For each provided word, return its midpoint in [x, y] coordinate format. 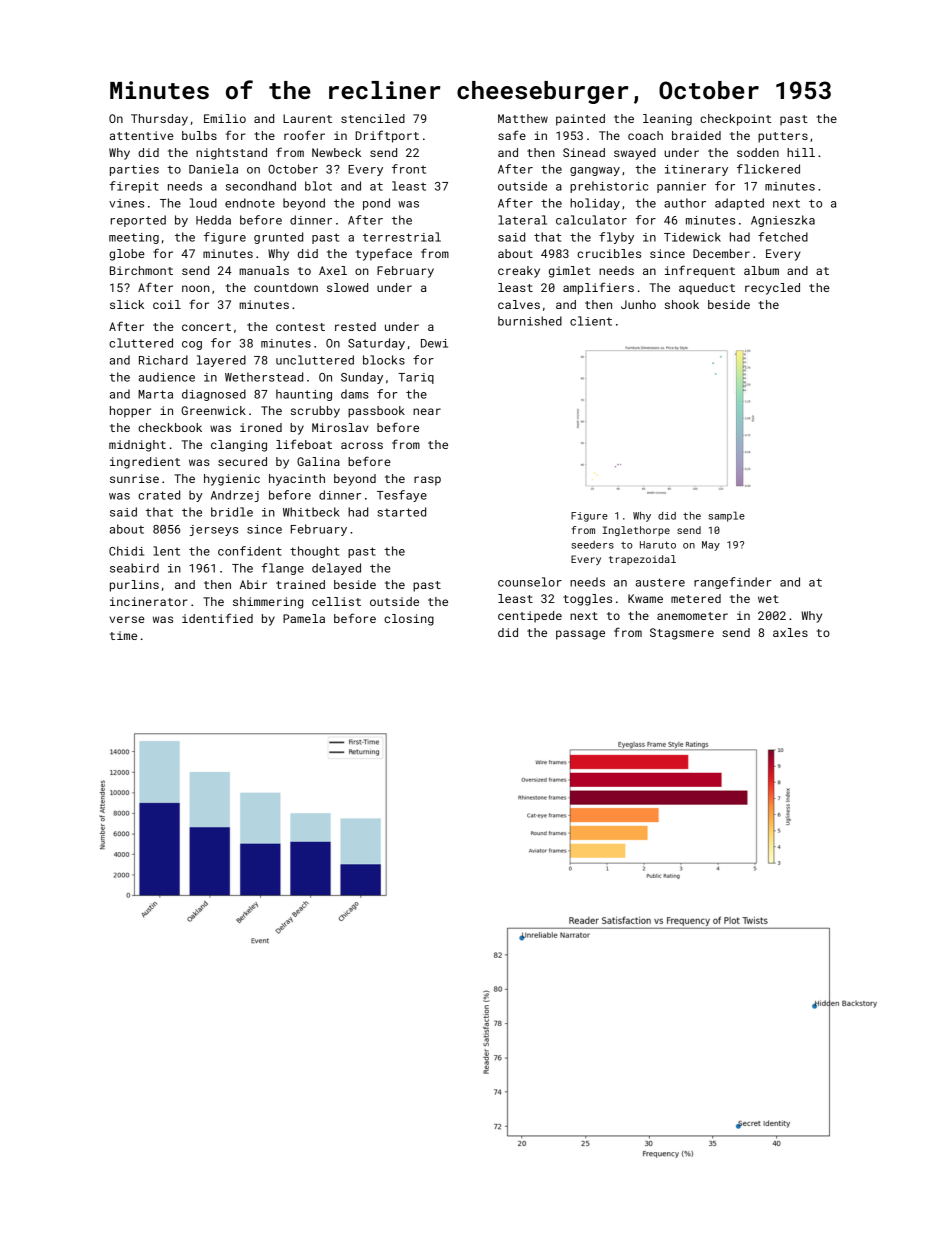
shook [682, 304]
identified [217, 618]
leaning [667, 120]
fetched [783, 237]
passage [580, 635]
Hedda [213, 220]
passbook [376, 412]
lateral [522, 220]
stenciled [373, 118]
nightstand [231, 154]
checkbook [170, 427]
